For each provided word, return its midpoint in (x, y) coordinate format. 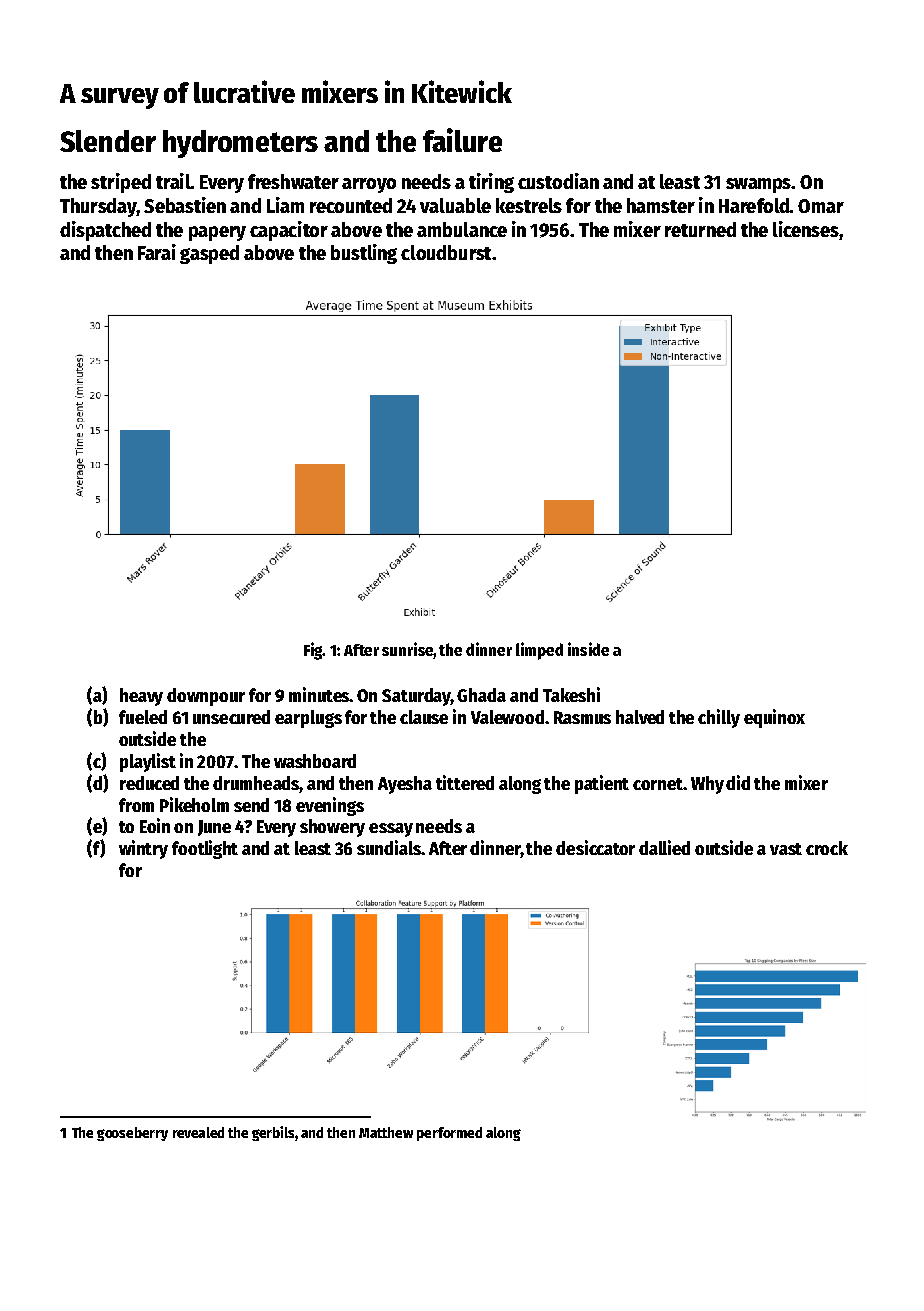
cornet (658, 784)
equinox (774, 718)
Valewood (507, 717)
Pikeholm (194, 804)
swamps (759, 185)
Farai (157, 252)
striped (121, 183)
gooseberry (132, 1134)
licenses (806, 229)
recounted (351, 205)
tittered (465, 782)
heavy (141, 697)
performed (449, 1134)
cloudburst (446, 252)
